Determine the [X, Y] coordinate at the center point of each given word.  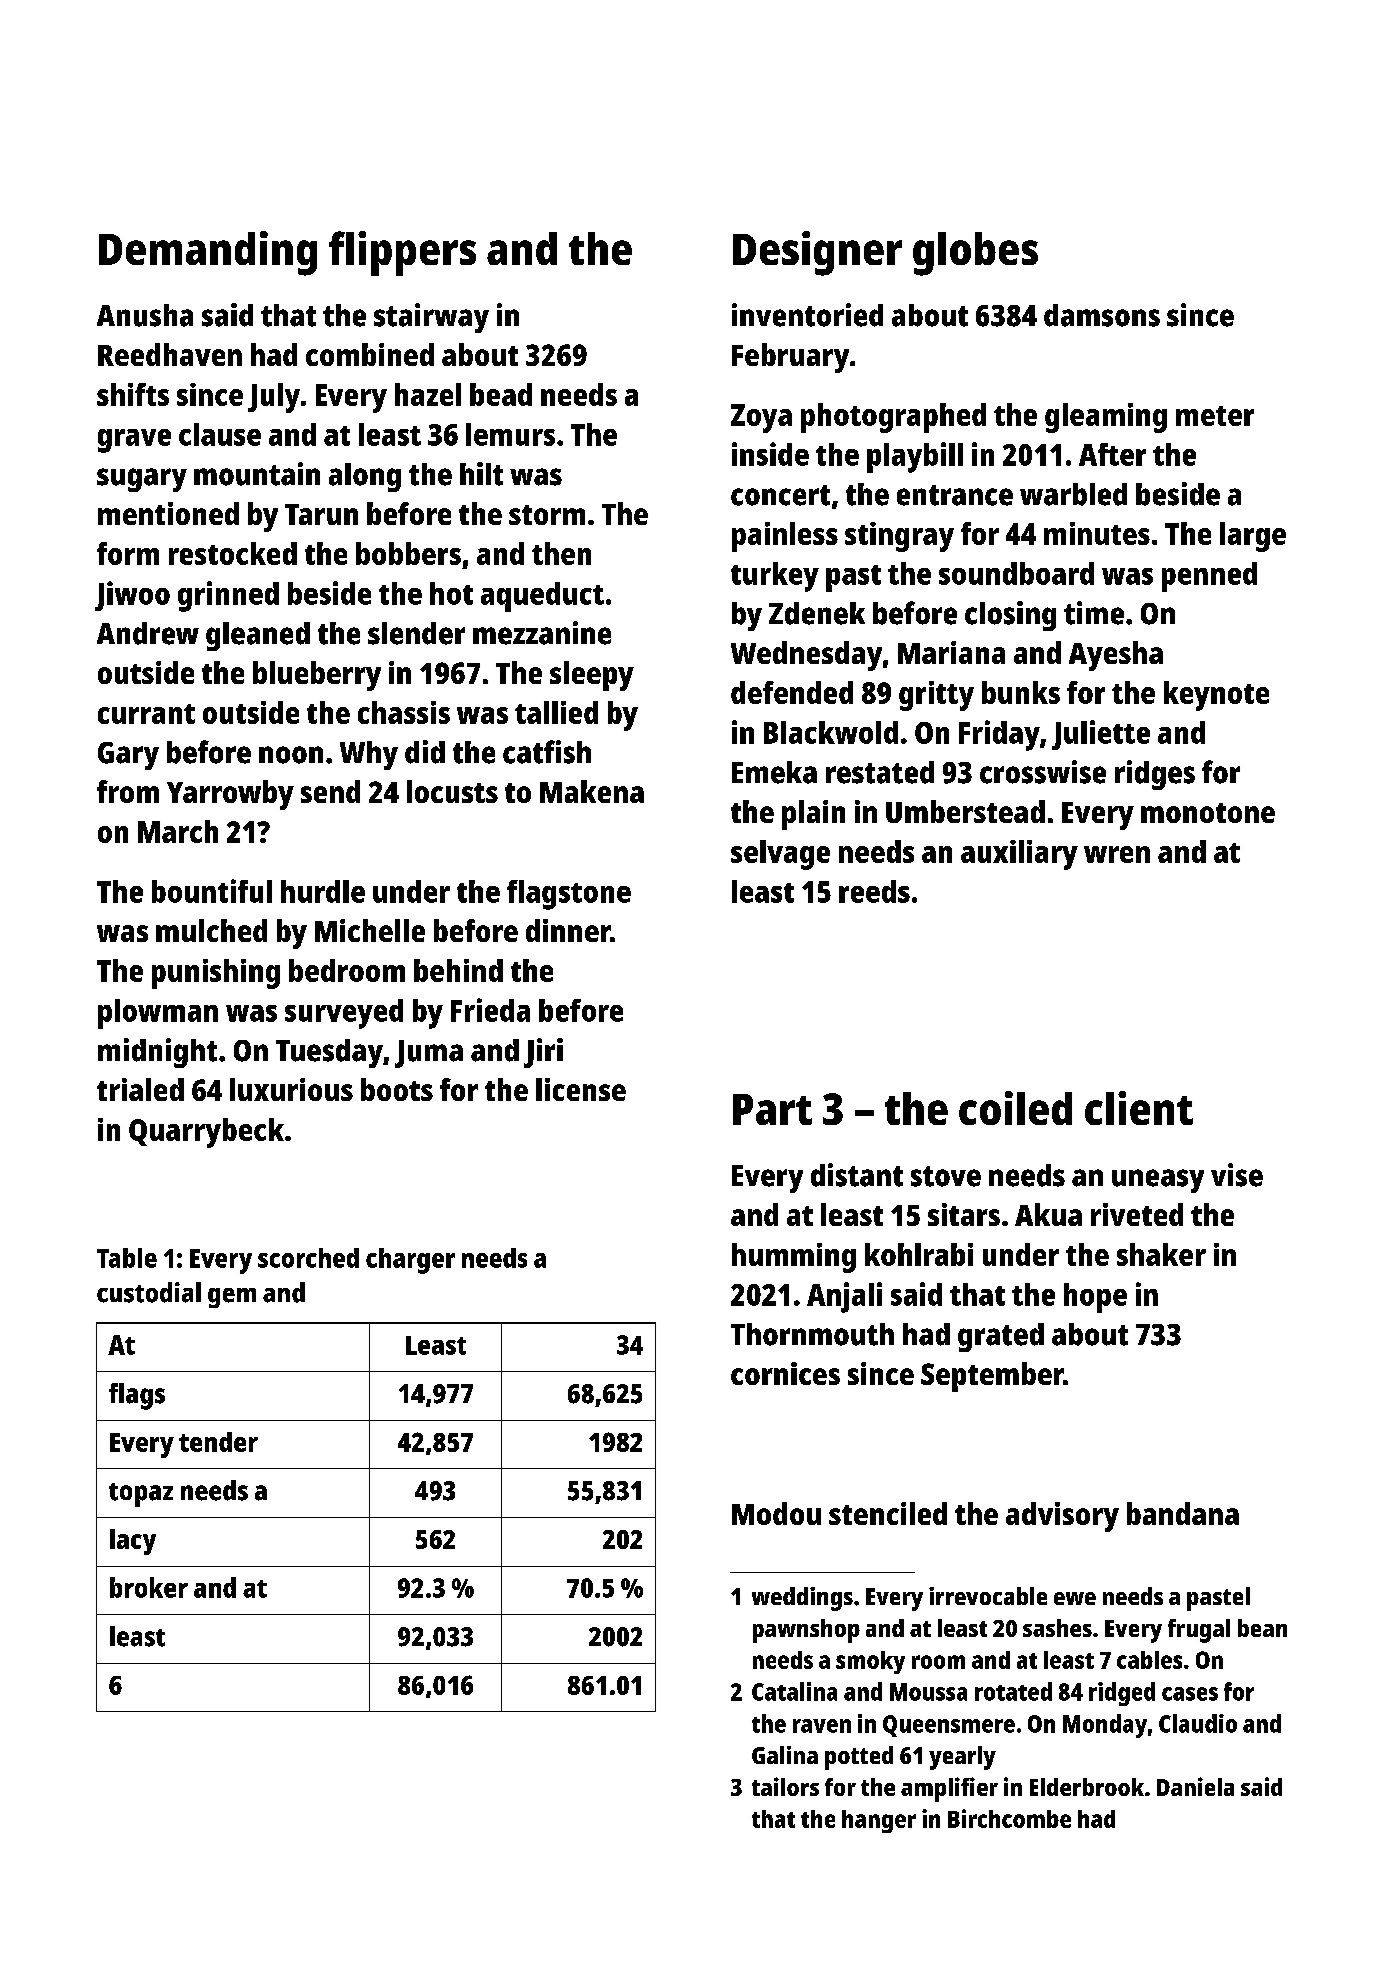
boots [397, 1089]
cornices [785, 1373]
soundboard [1016, 573]
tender [218, 1442]
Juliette [1101, 735]
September [992, 1377]
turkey [775, 577]
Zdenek [817, 613]
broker [149, 1587]
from [128, 791]
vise [1237, 1175]
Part [772, 1109]
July [274, 398]
